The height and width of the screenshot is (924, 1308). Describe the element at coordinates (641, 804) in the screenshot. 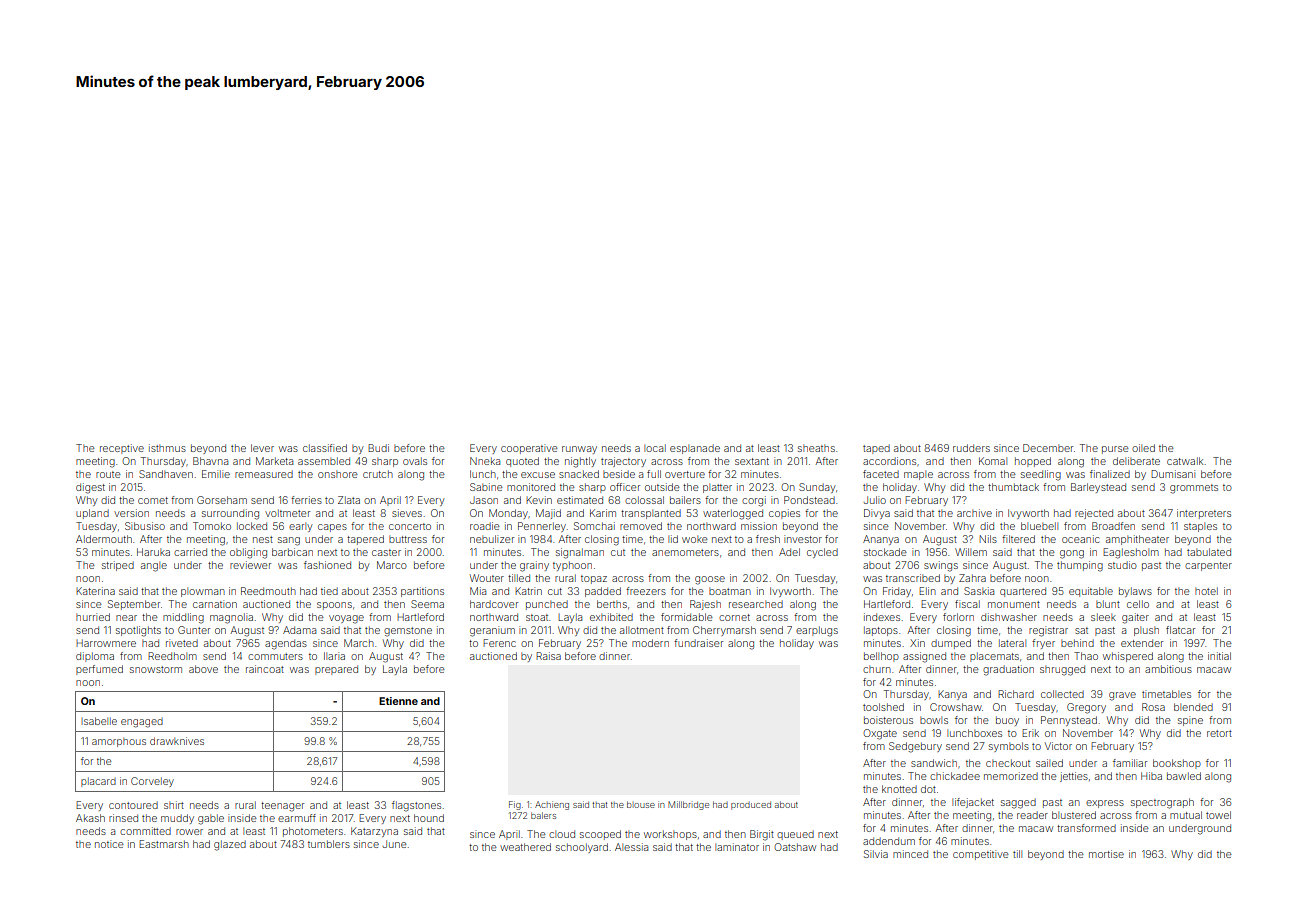

I see `blouse` at that location.
